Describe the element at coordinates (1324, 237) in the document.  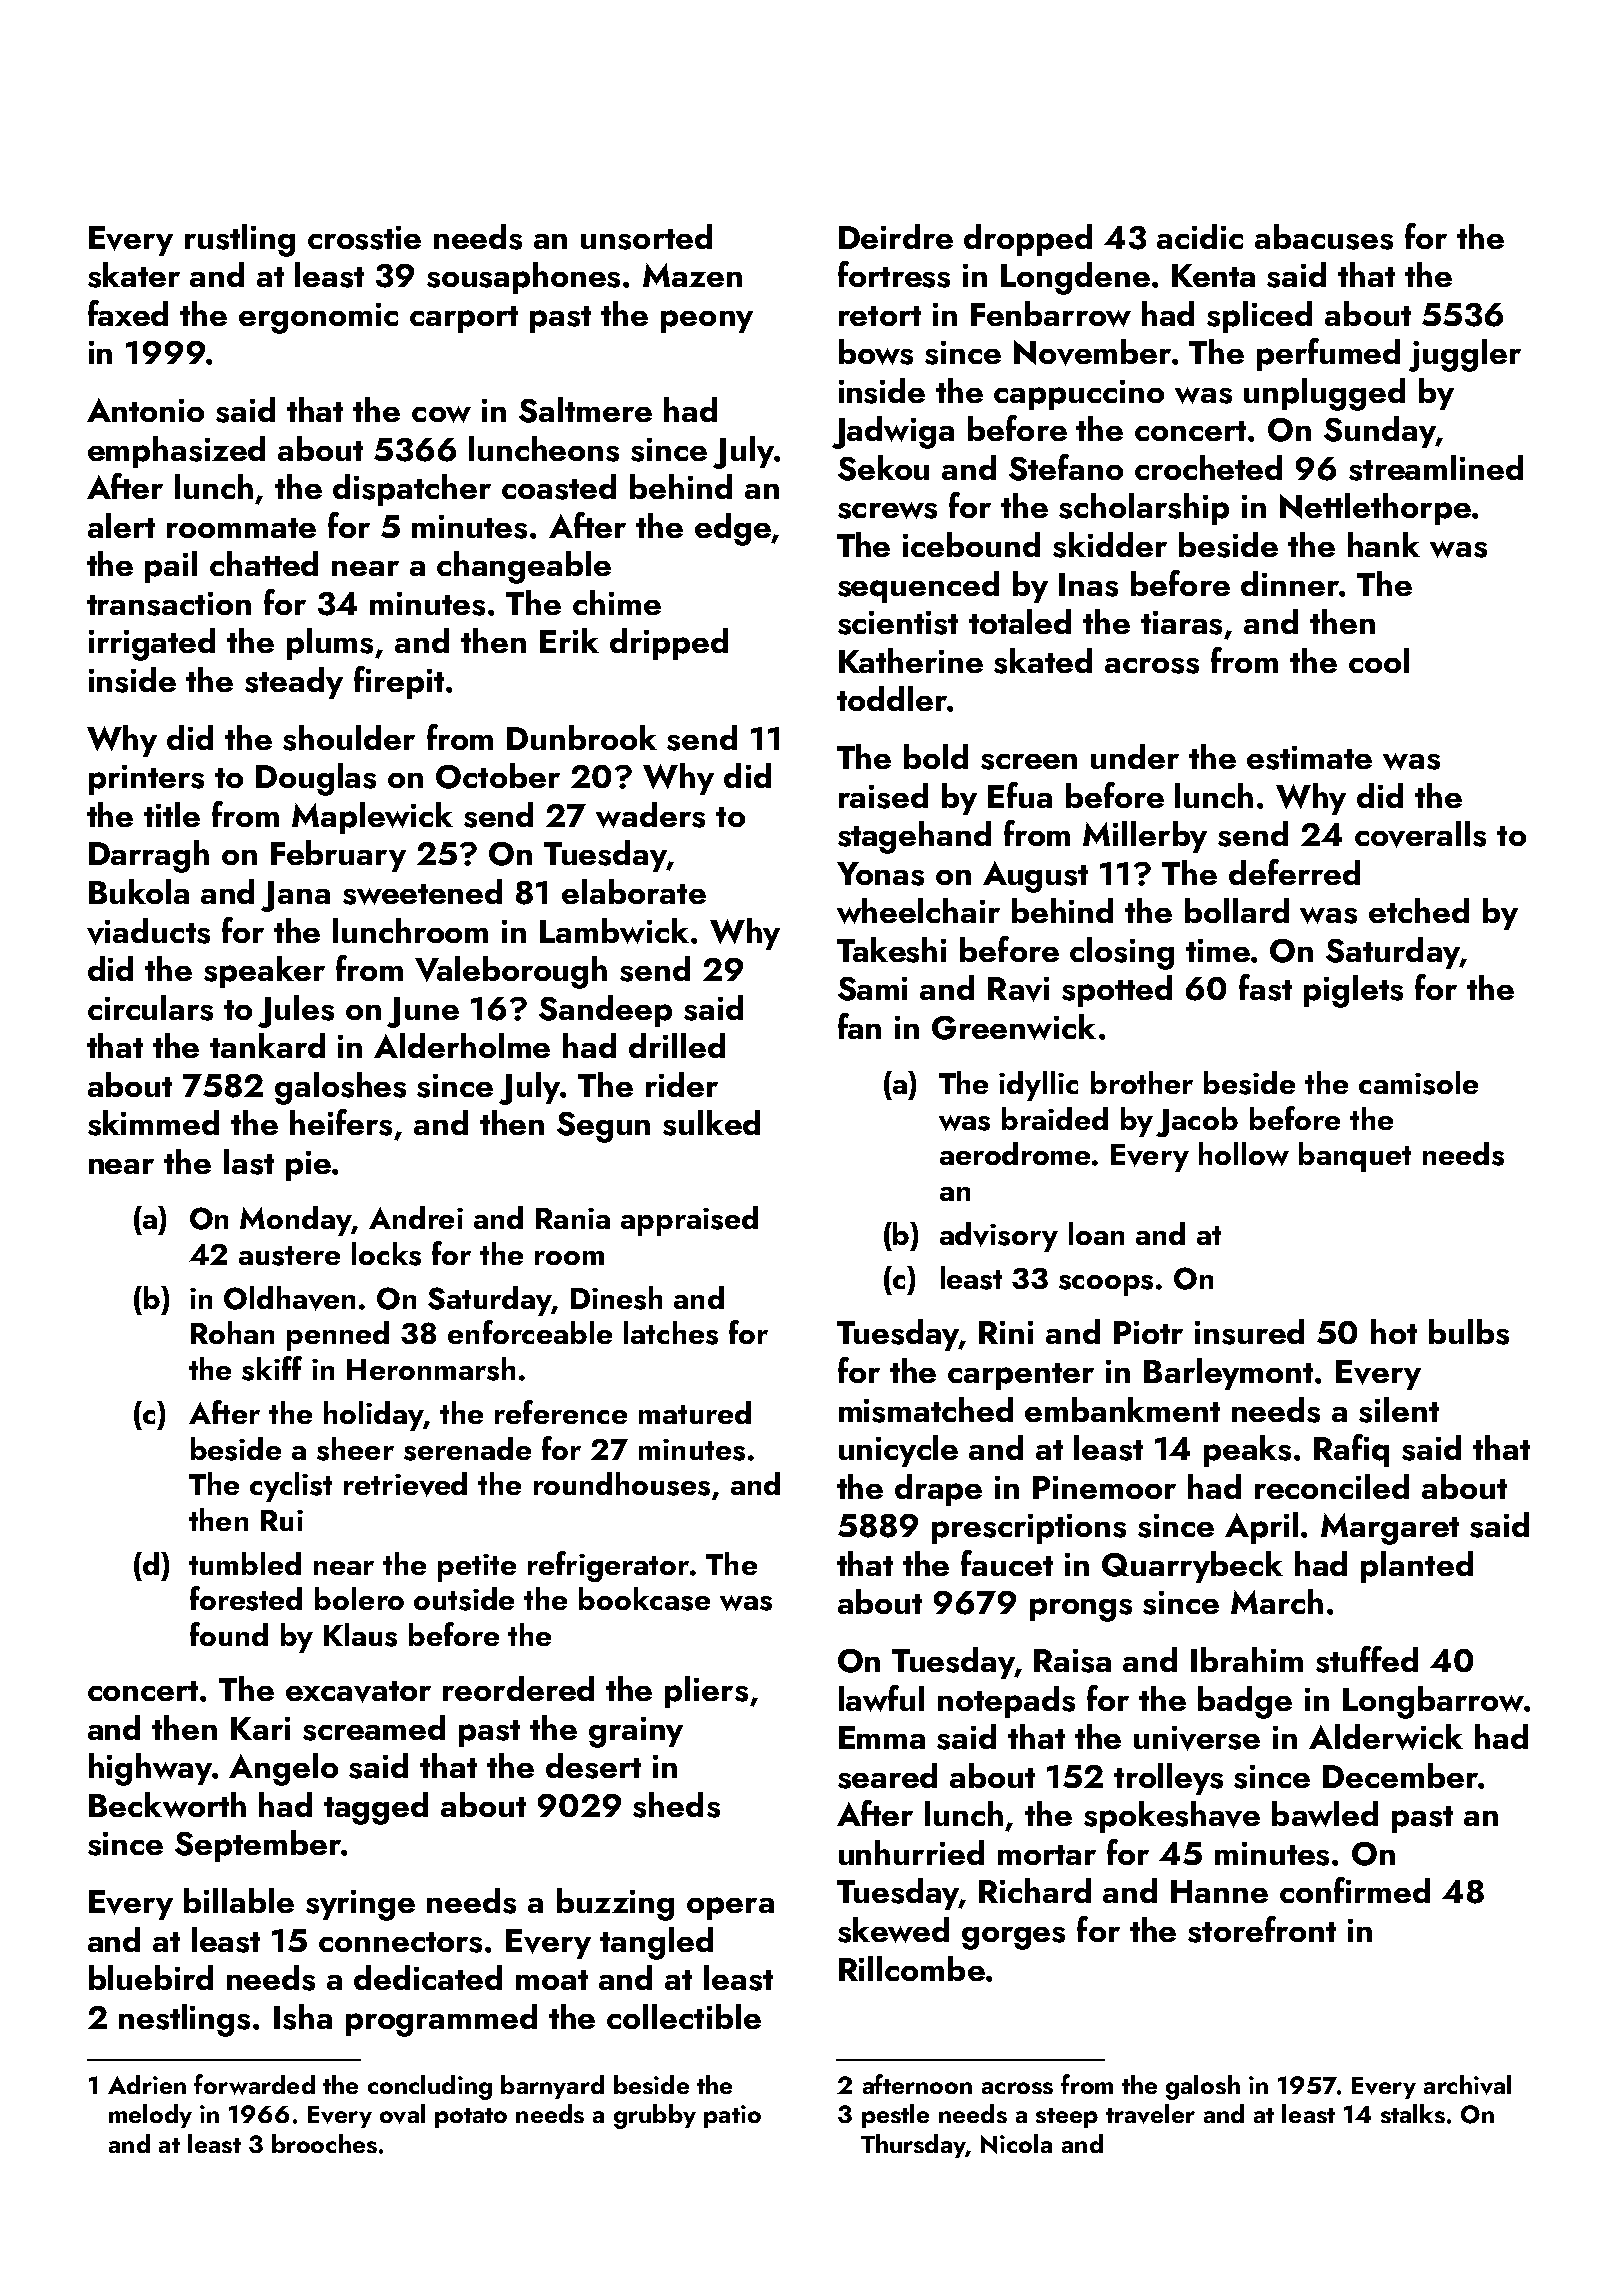
I see `abacuses` at that location.
